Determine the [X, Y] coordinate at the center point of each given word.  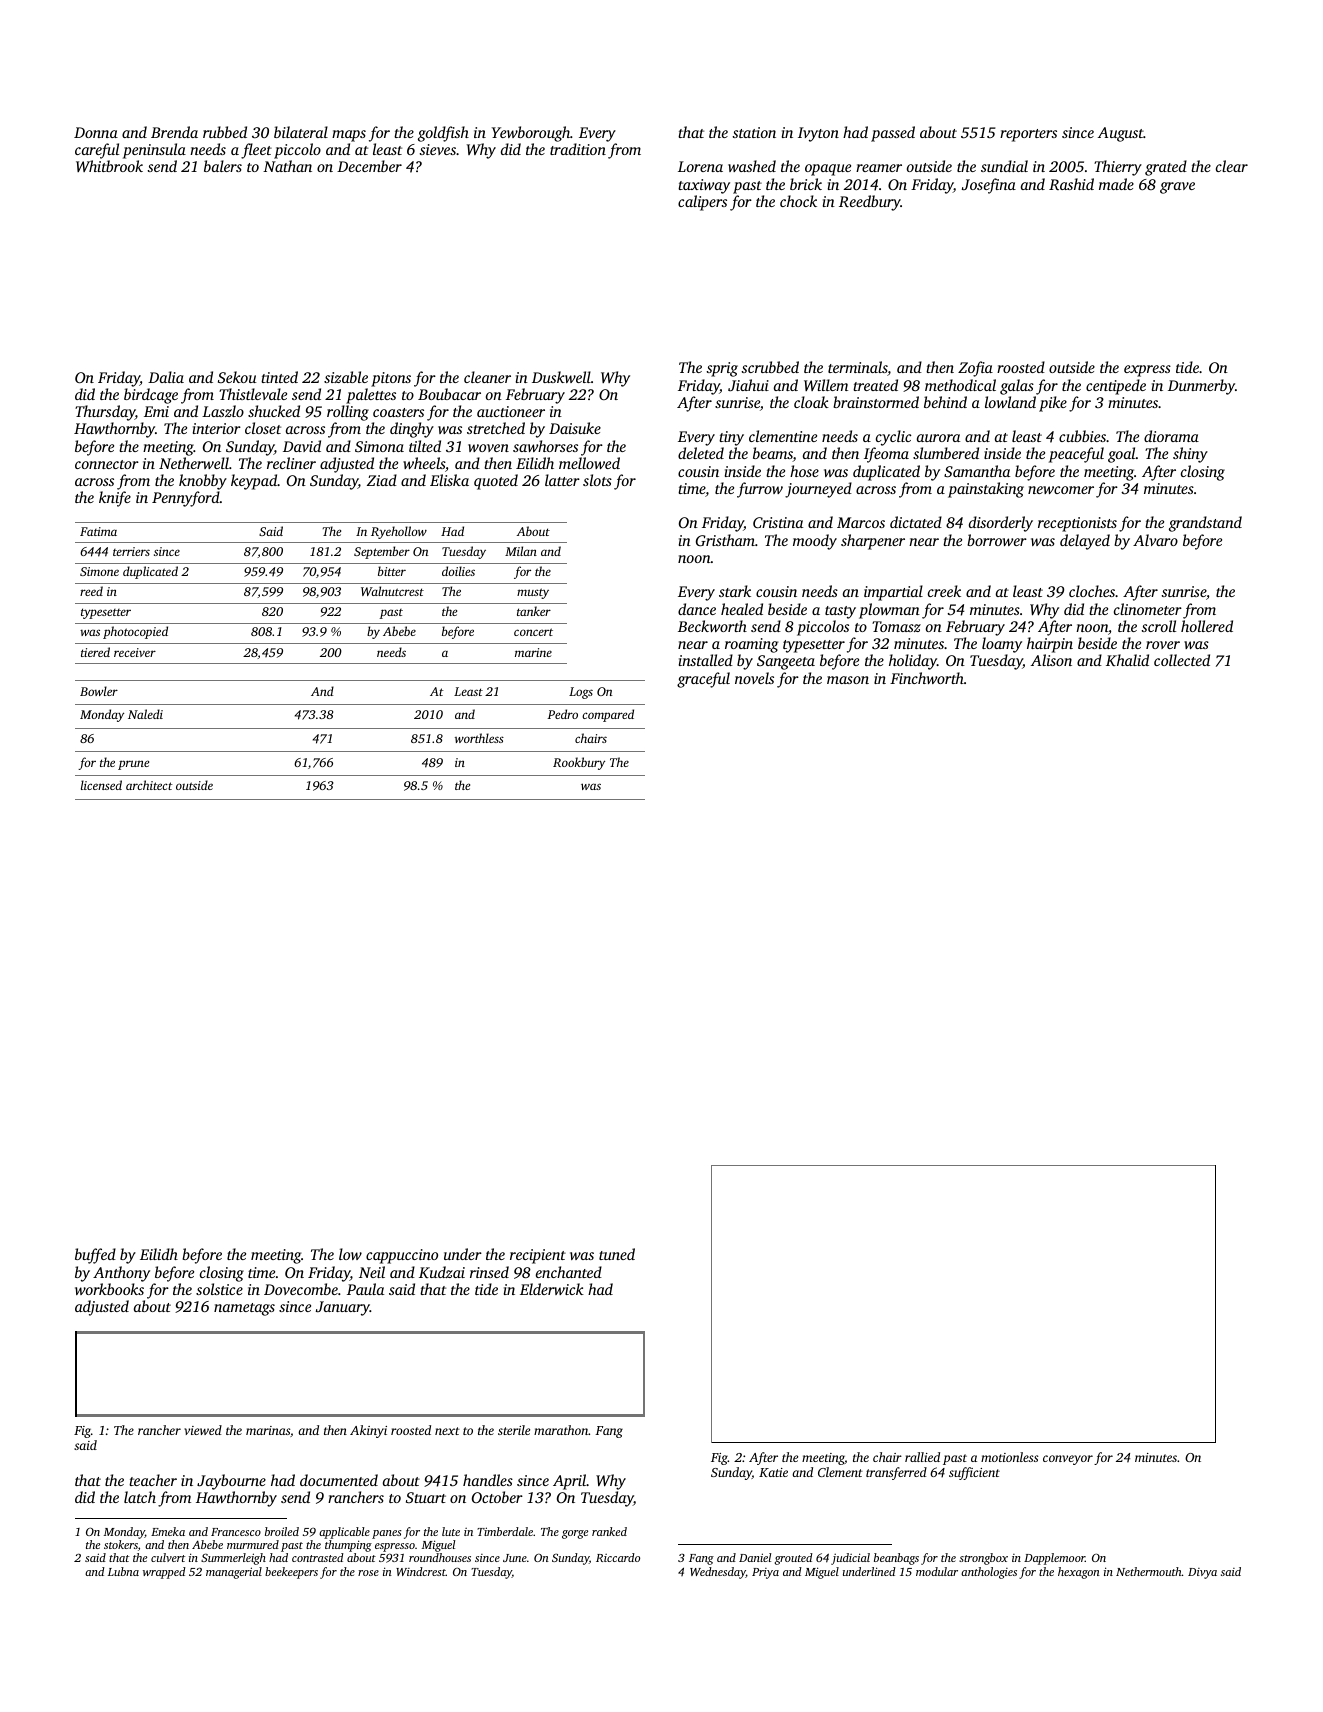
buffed [95, 1256]
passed [893, 134]
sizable [346, 377]
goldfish [443, 134]
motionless [1009, 1457]
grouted [794, 1559]
